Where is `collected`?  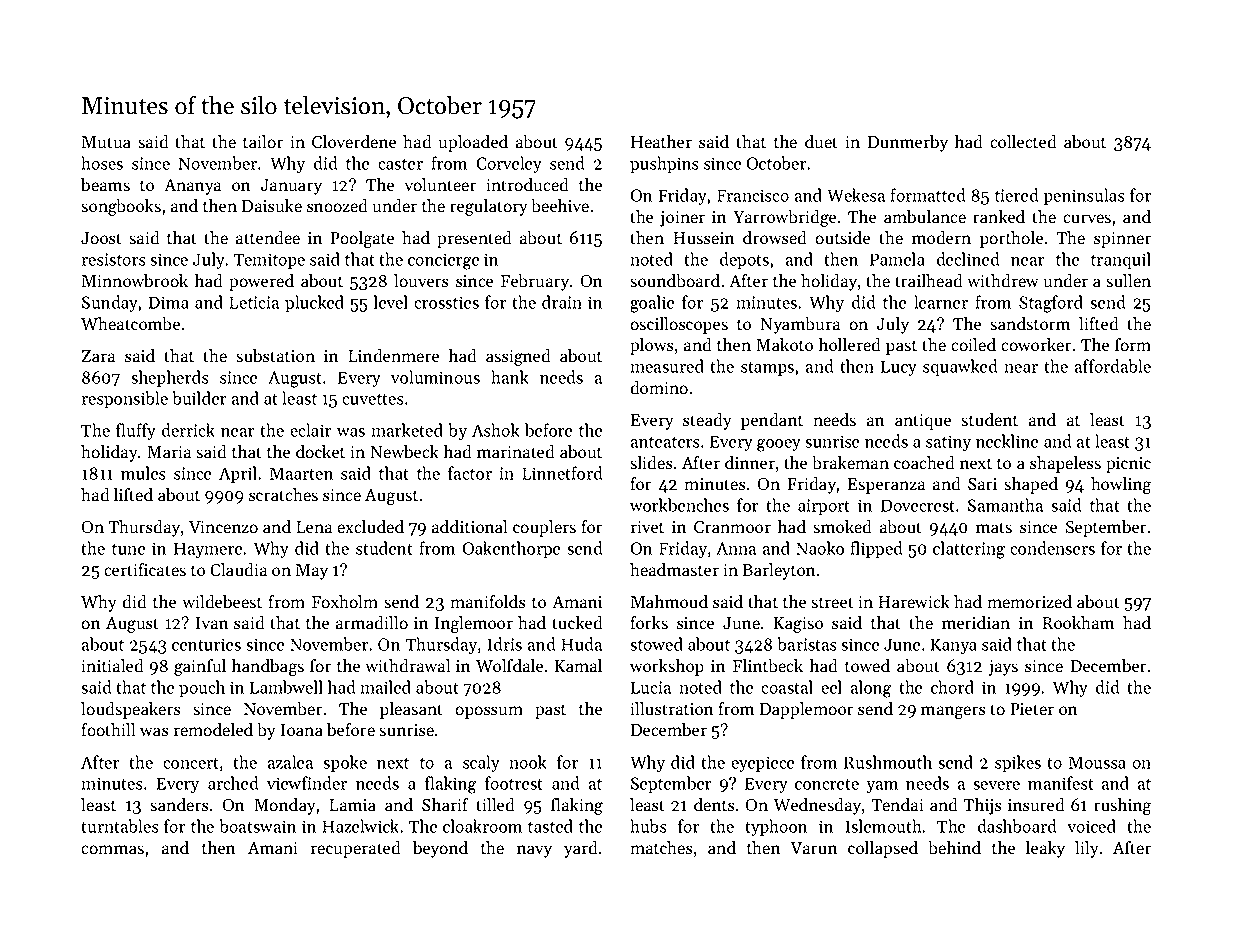
collected is located at coordinates (1023, 142).
